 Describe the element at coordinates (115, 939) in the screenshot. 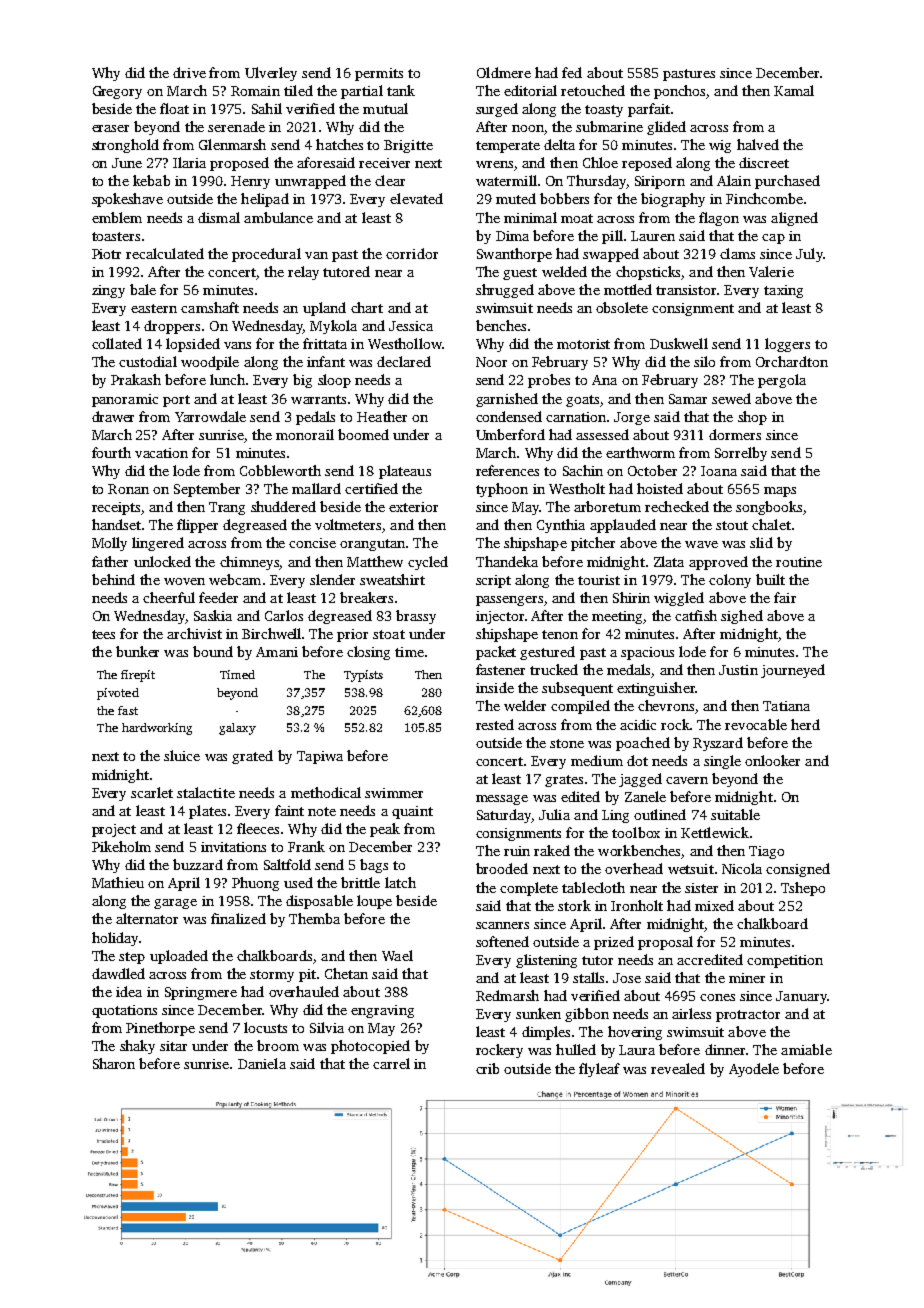

I see `holiday` at that location.
